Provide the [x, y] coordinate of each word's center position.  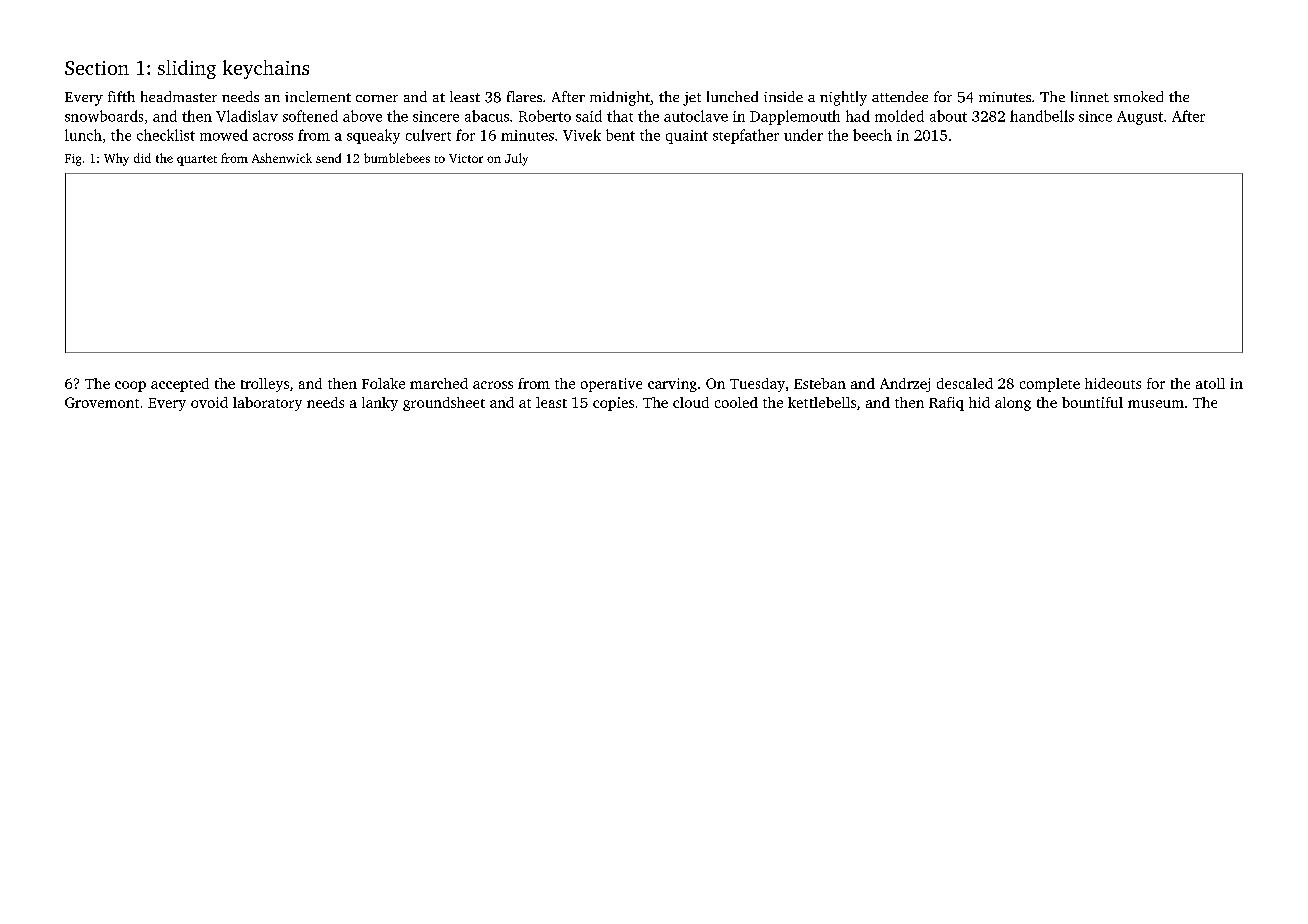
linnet [1090, 96]
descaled [965, 383]
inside [783, 96]
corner [377, 98]
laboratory [267, 404]
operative [611, 385]
